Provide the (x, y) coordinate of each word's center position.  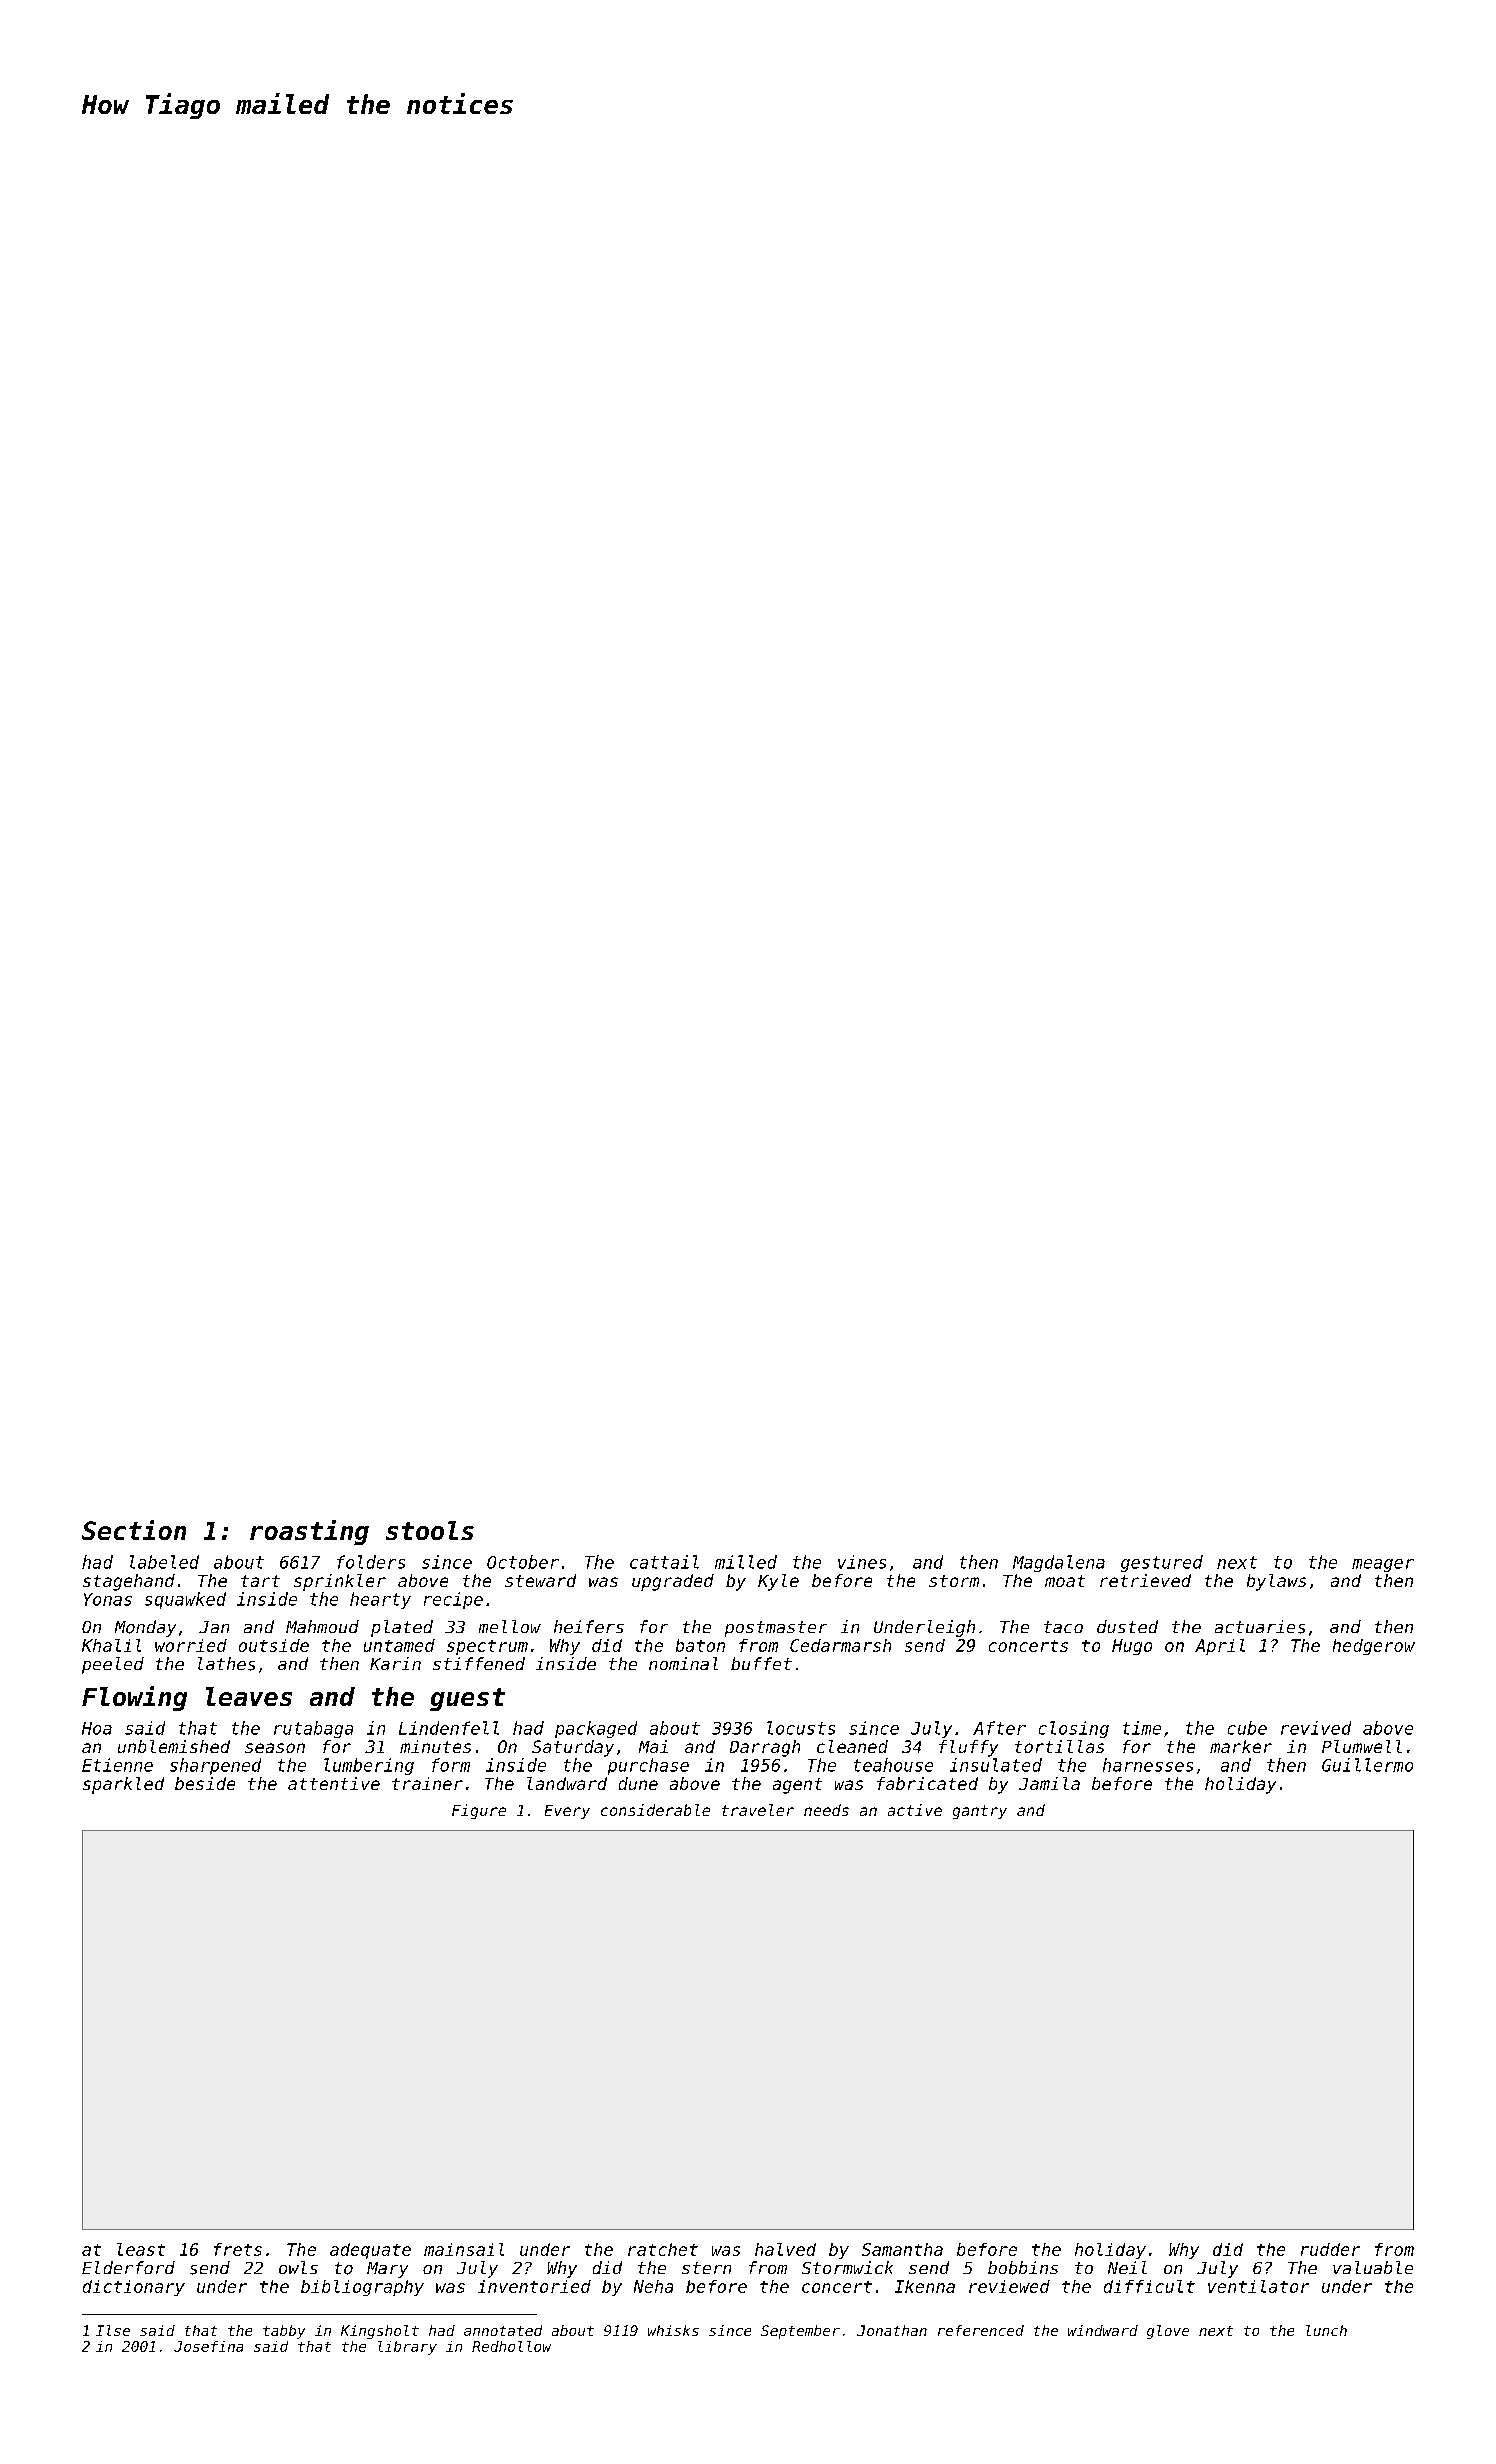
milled (746, 1562)
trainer (427, 1783)
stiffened (479, 1663)
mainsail (464, 2249)
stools (430, 1530)
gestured (1162, 1563)
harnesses (1148, 1765)
